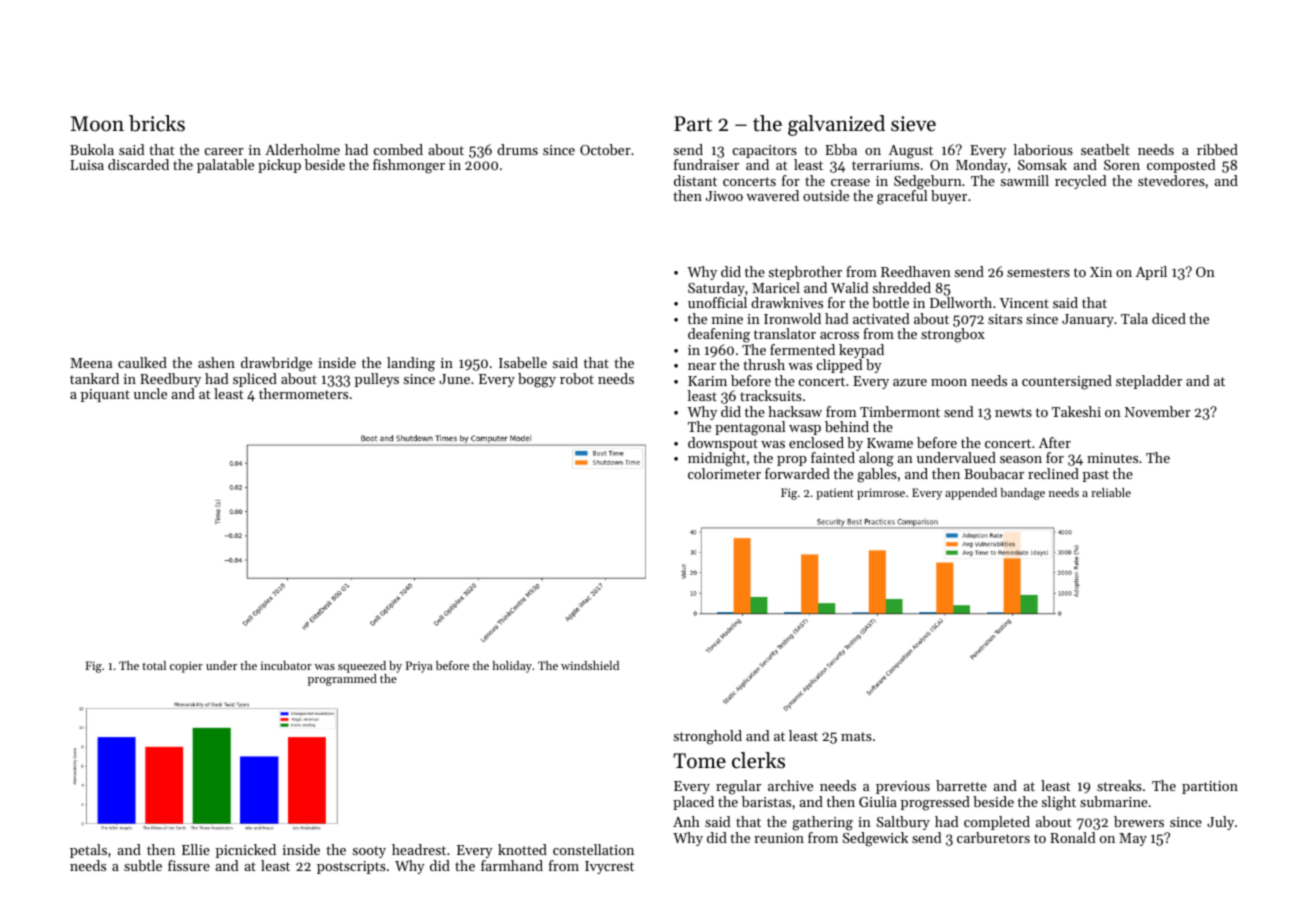  I want to click on landing, so click(411, 364).
